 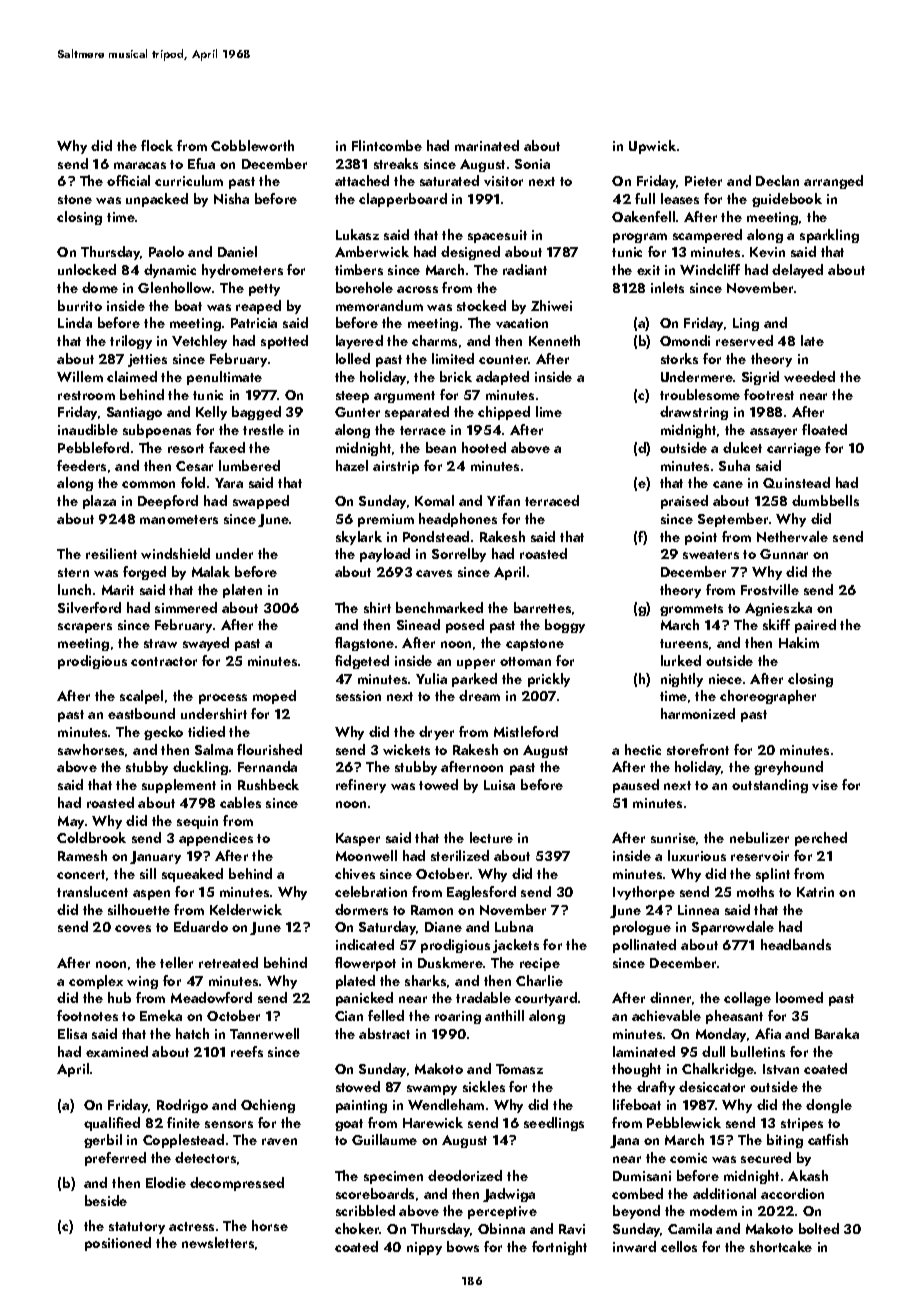 I want to click on Frostville, so click(x=770, y=589).
